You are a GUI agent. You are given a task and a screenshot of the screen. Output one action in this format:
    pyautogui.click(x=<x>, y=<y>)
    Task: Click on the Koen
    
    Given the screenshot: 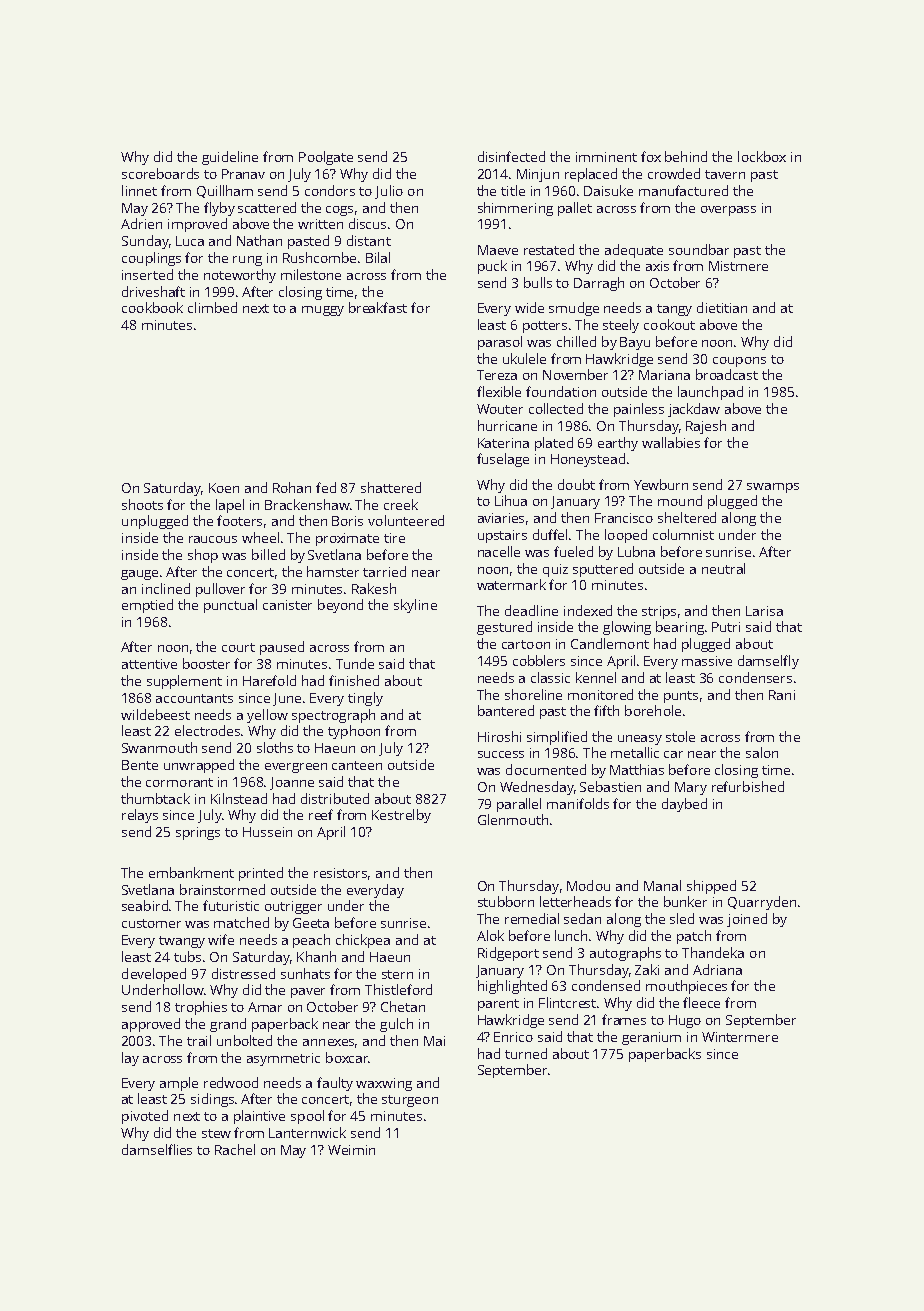 What is the action you would take?
    pyautogui.click(x=224, y=488)
